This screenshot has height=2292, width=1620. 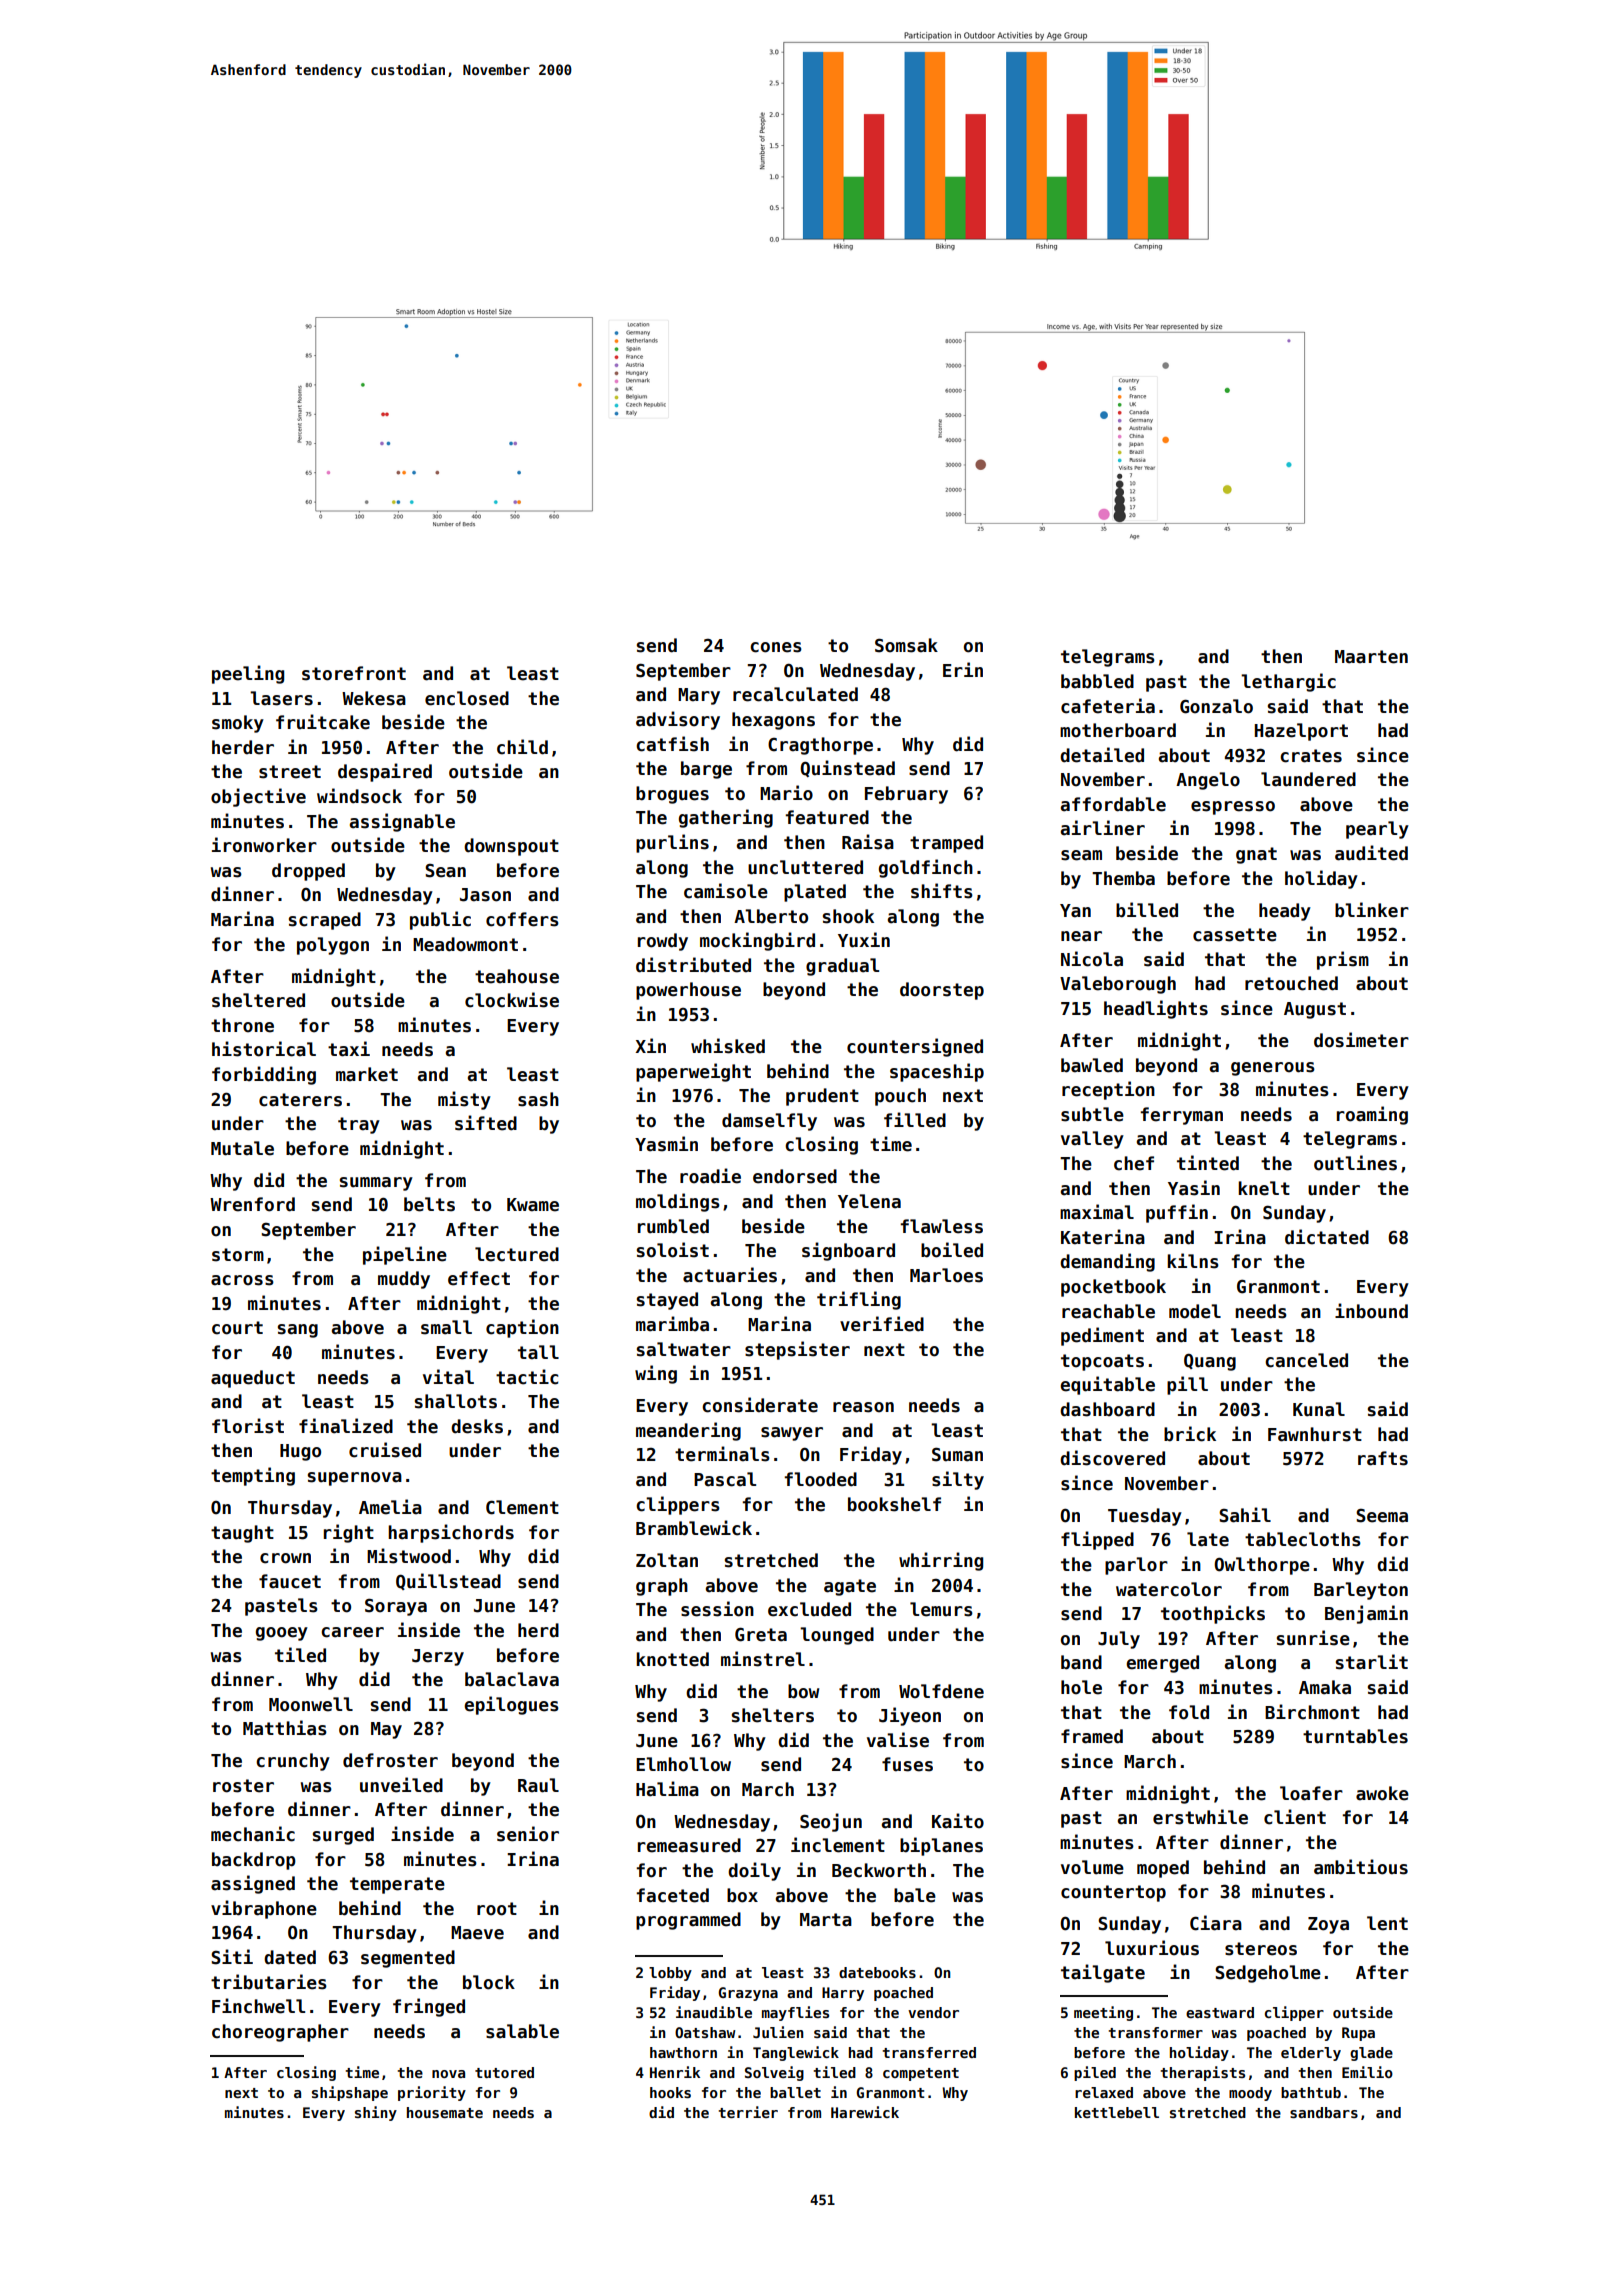 I want to click on surged, so click(x=343, y=1836).
